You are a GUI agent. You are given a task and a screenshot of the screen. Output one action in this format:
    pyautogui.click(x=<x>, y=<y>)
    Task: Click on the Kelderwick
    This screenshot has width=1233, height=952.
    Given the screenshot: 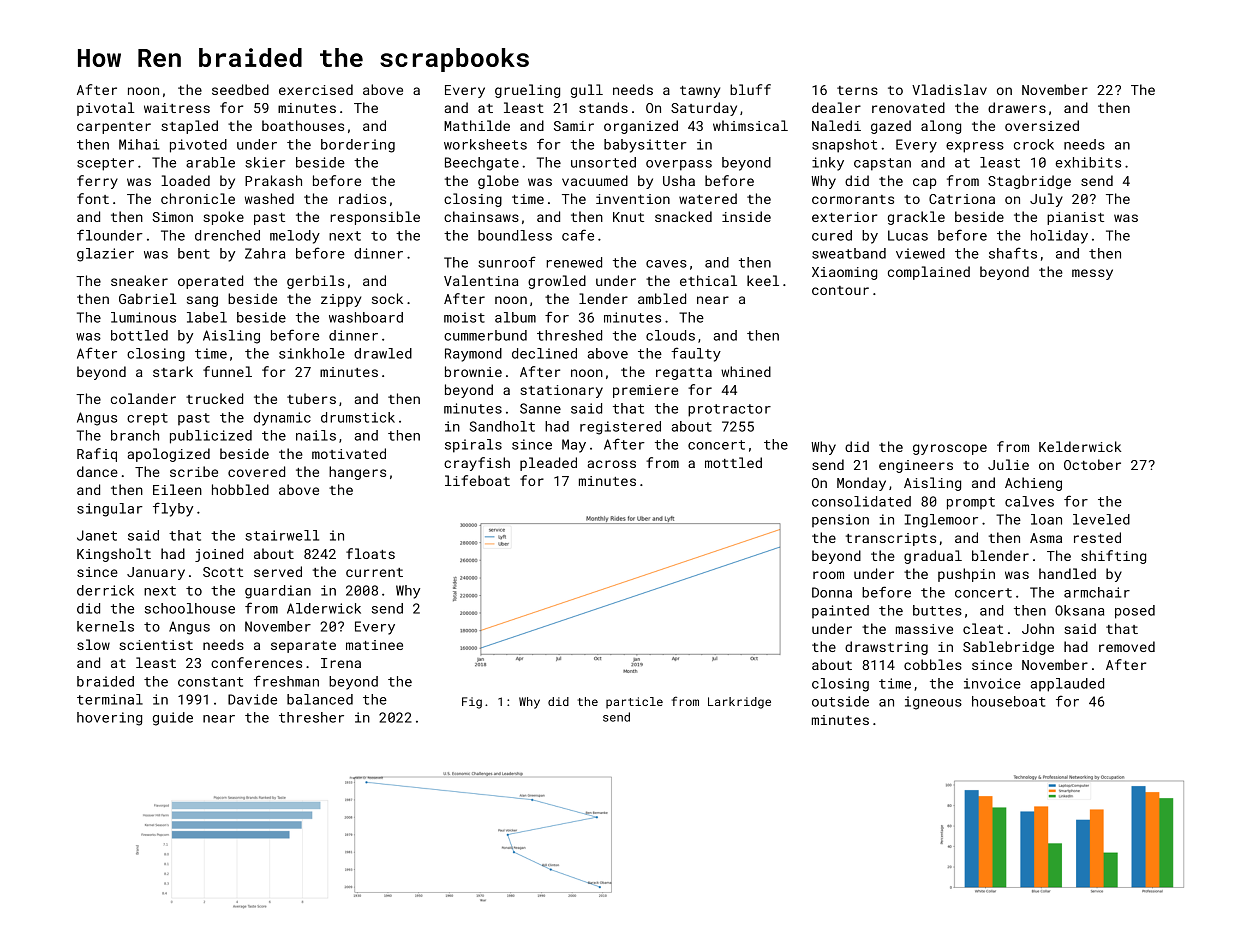 What is the action you would take?
    pyautogui.click(x=1080, y=446)
